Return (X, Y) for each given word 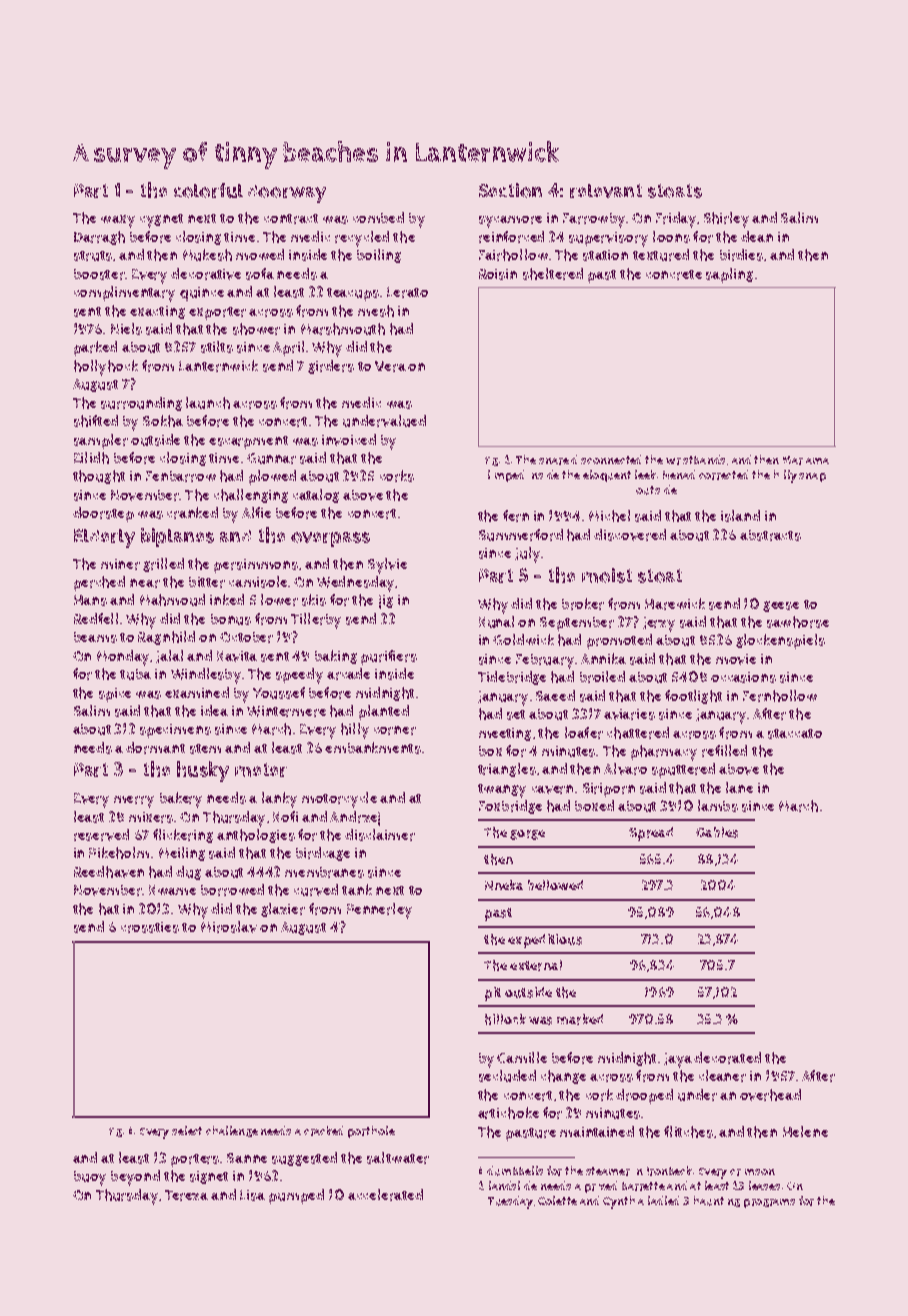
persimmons (256, 566)
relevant (606, 191)
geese (781, 606)
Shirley (726, 220)
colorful (208, 190)
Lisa (252, 1195)
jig (386, 602)
